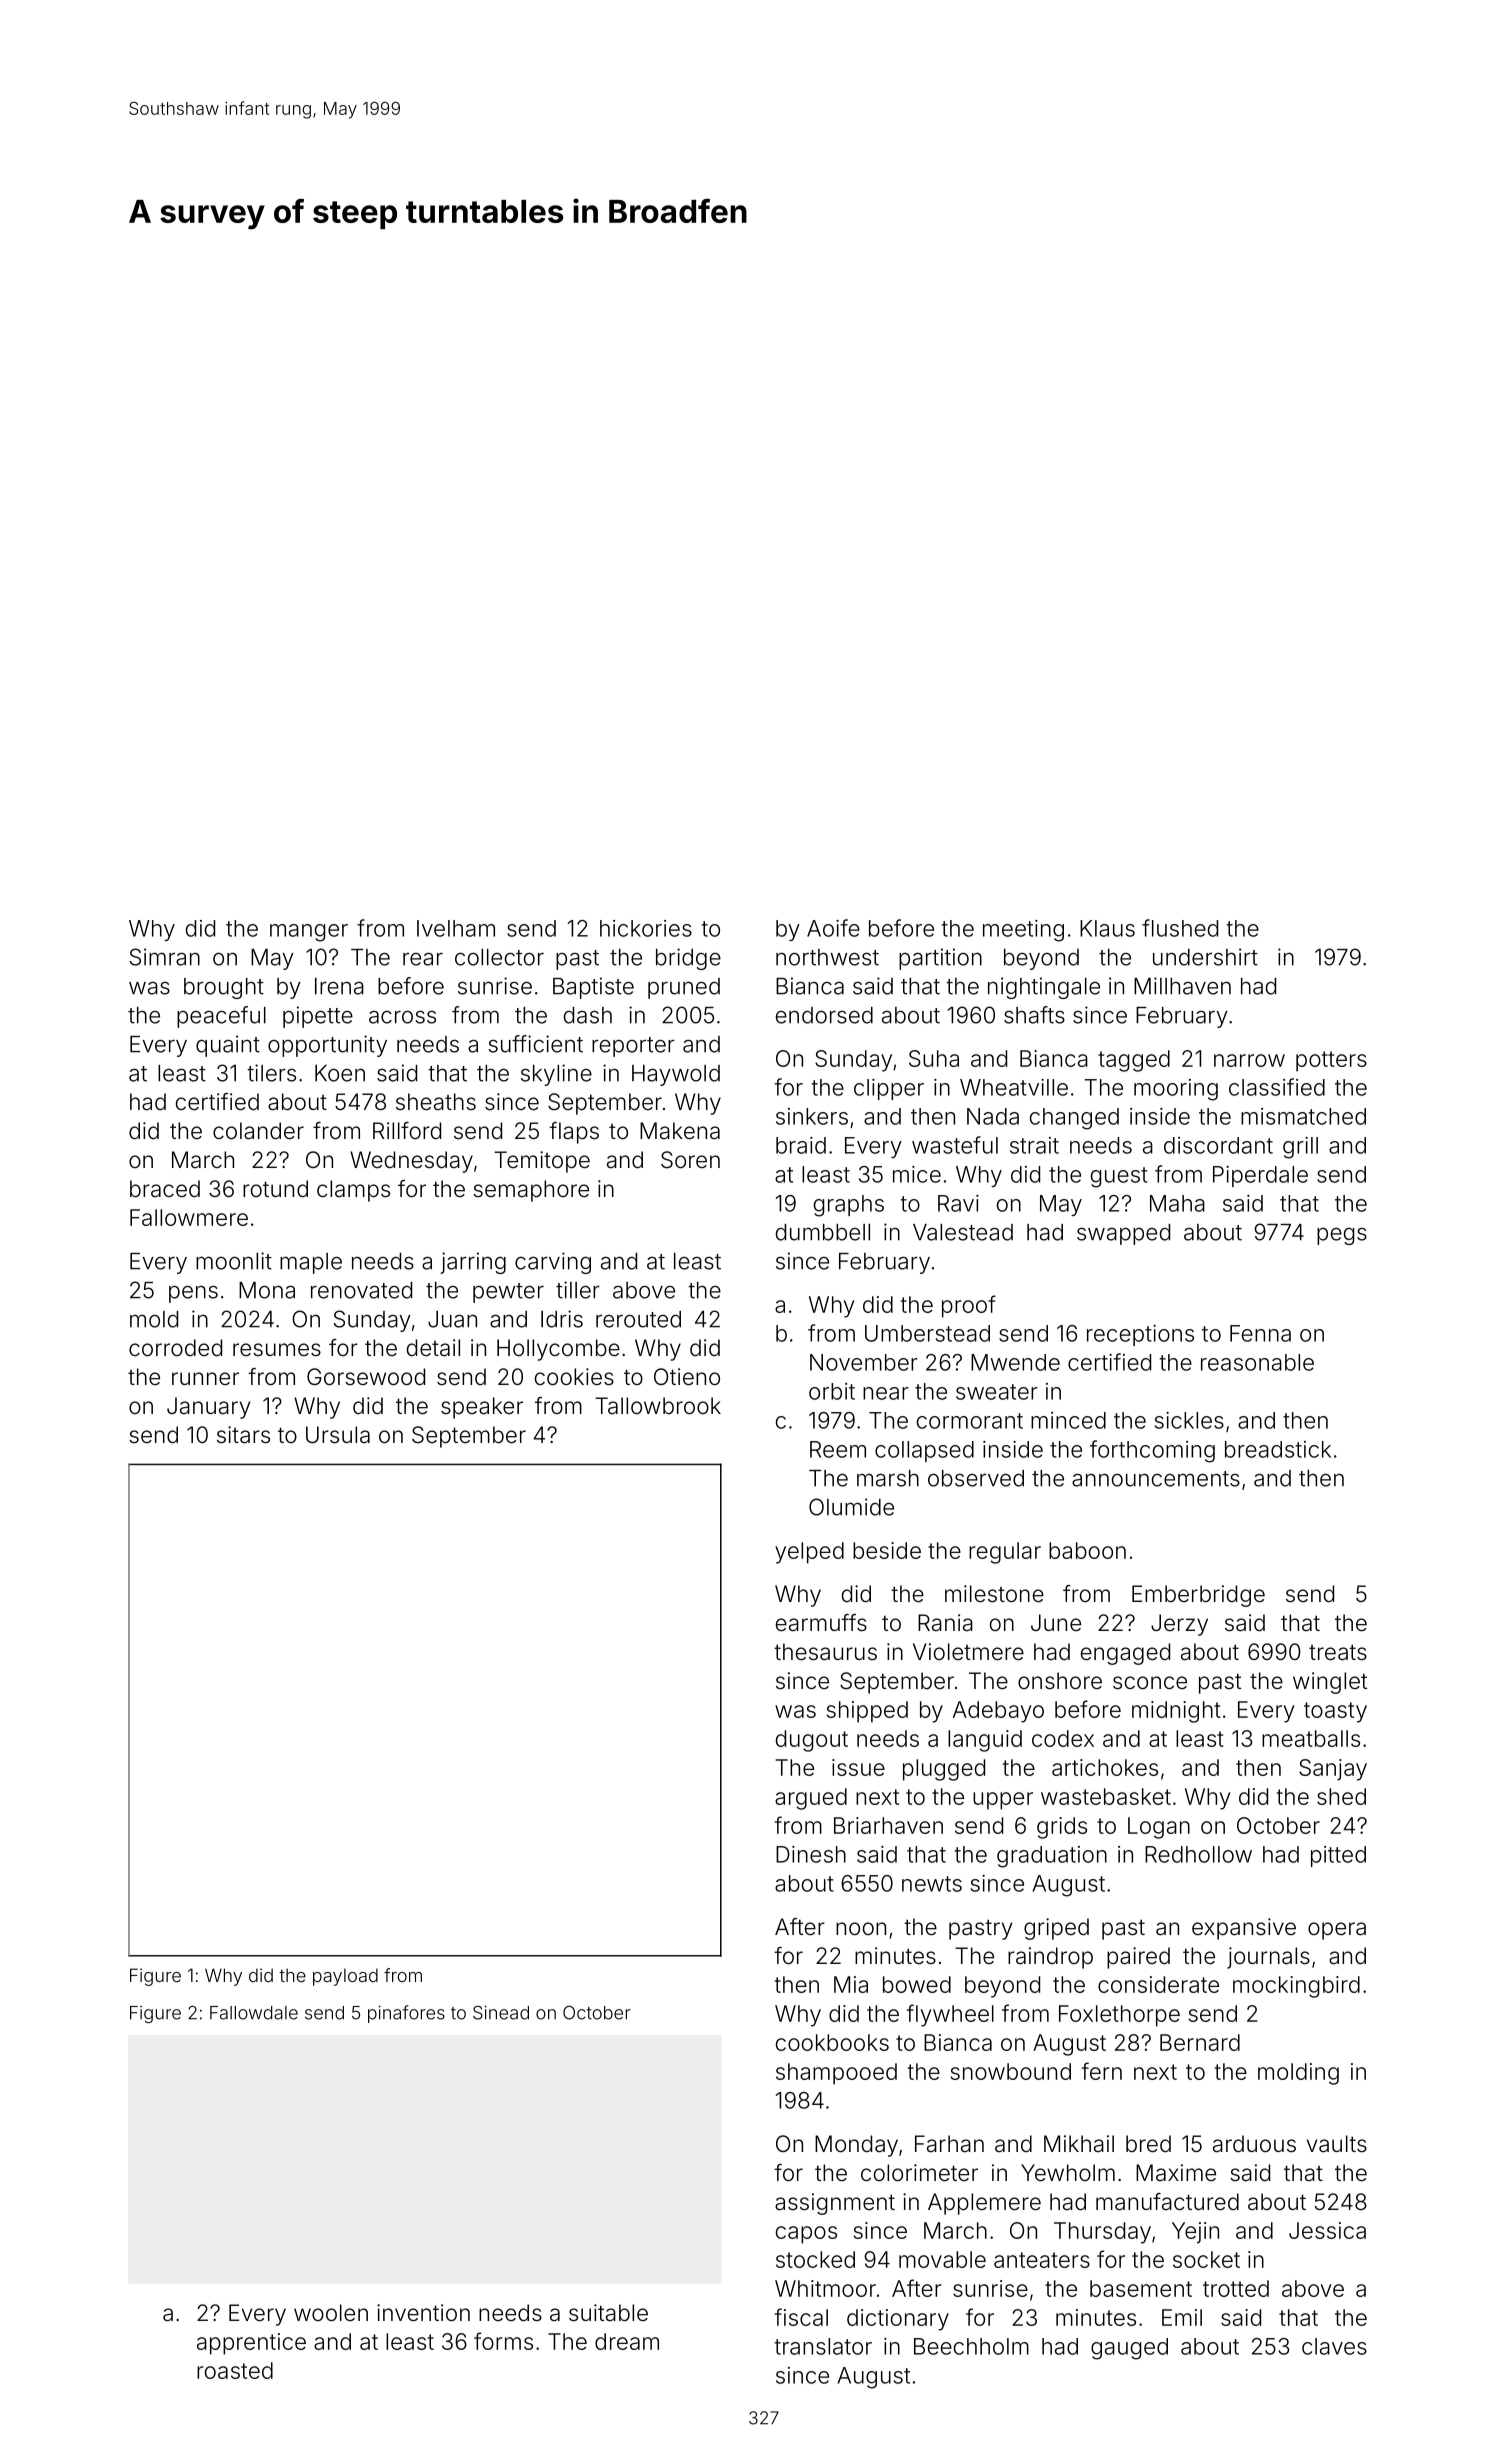 Image resolution: width=1496 pixels, height=2464 pixels. What do you see at coordinates (254, 2013) in the screenshot?
I see `Fallowdale` at bounding box center [254, 2013].
